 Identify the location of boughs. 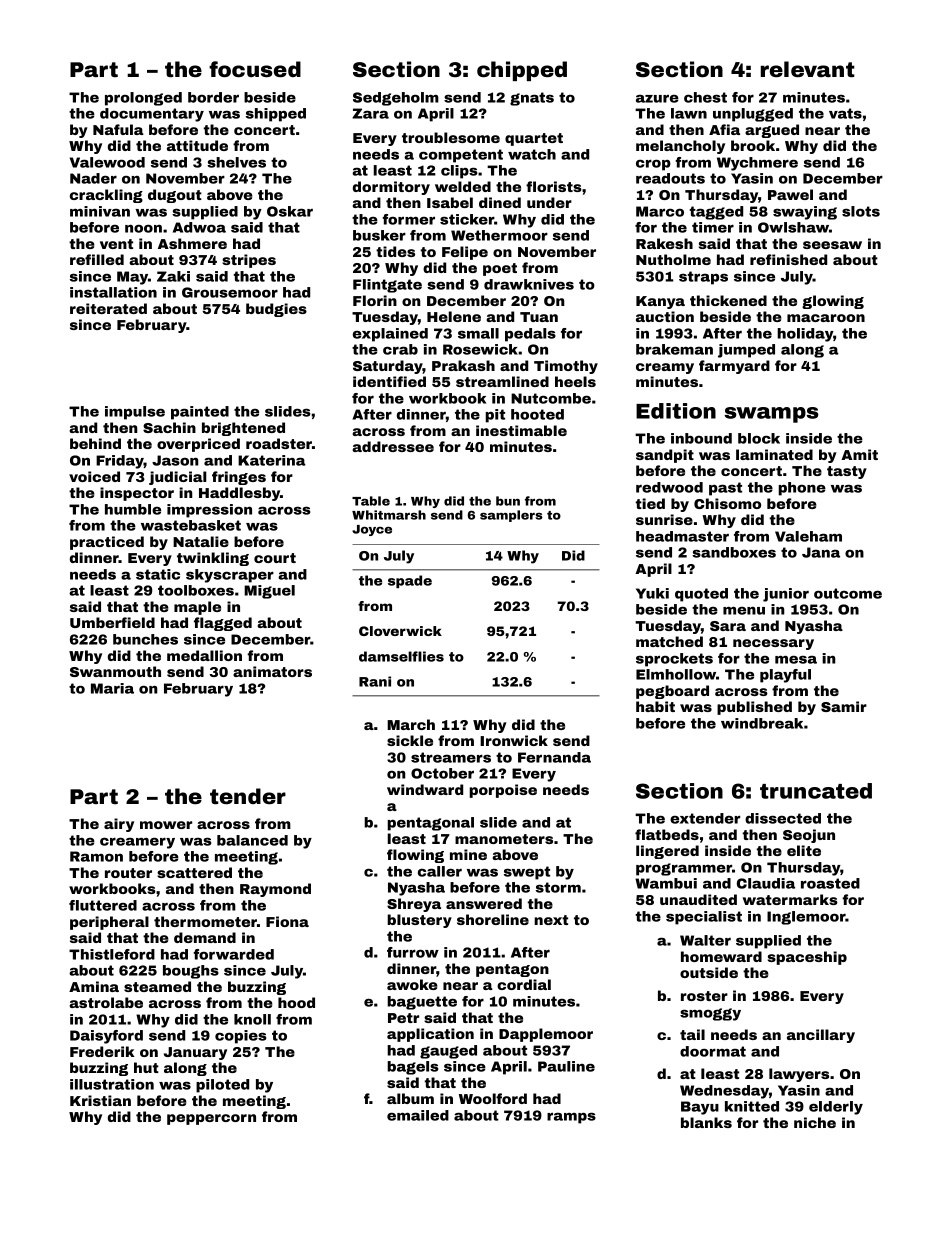
(191, 972).
